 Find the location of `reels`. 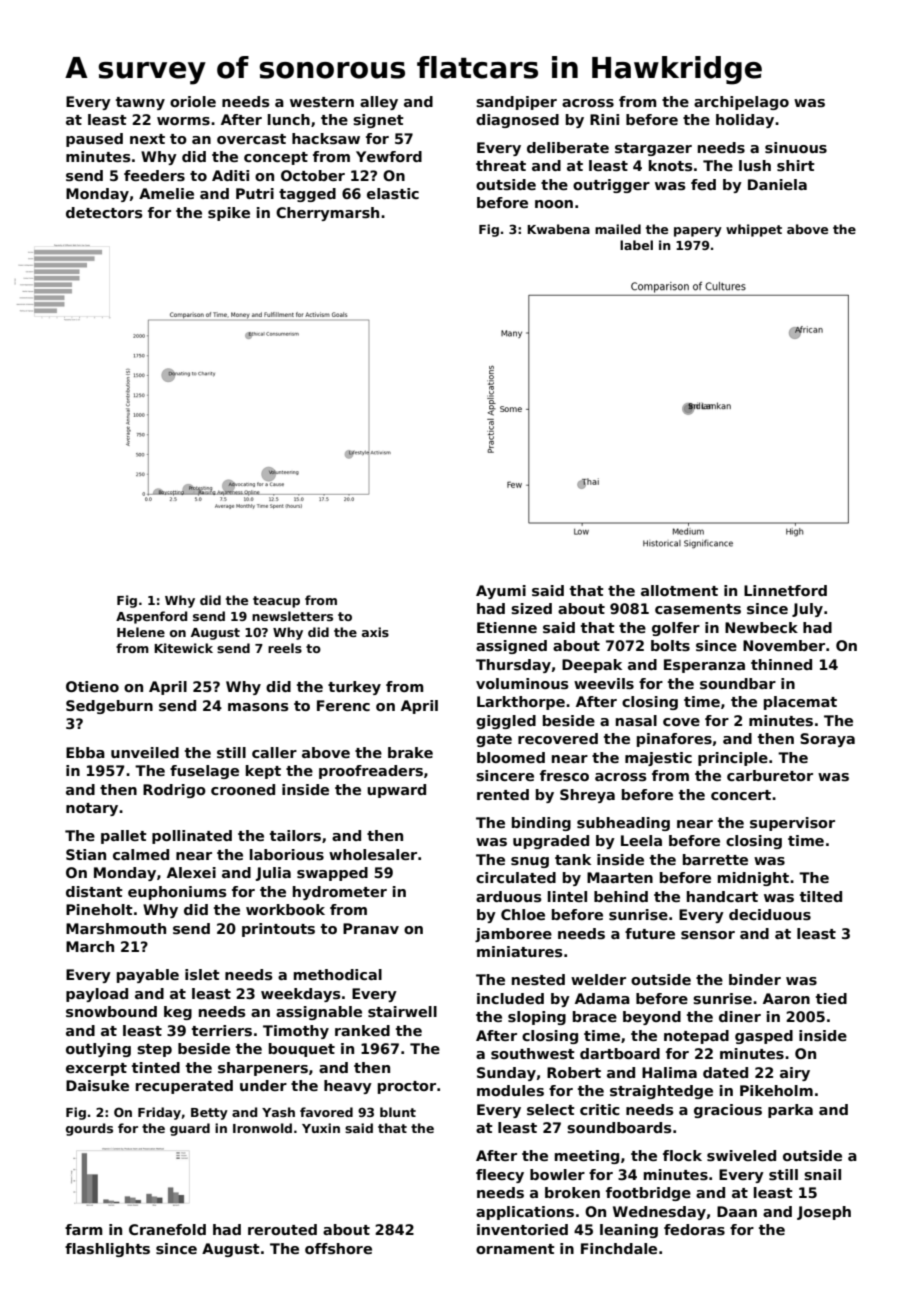

reels is located at coordinates (285, 648).
